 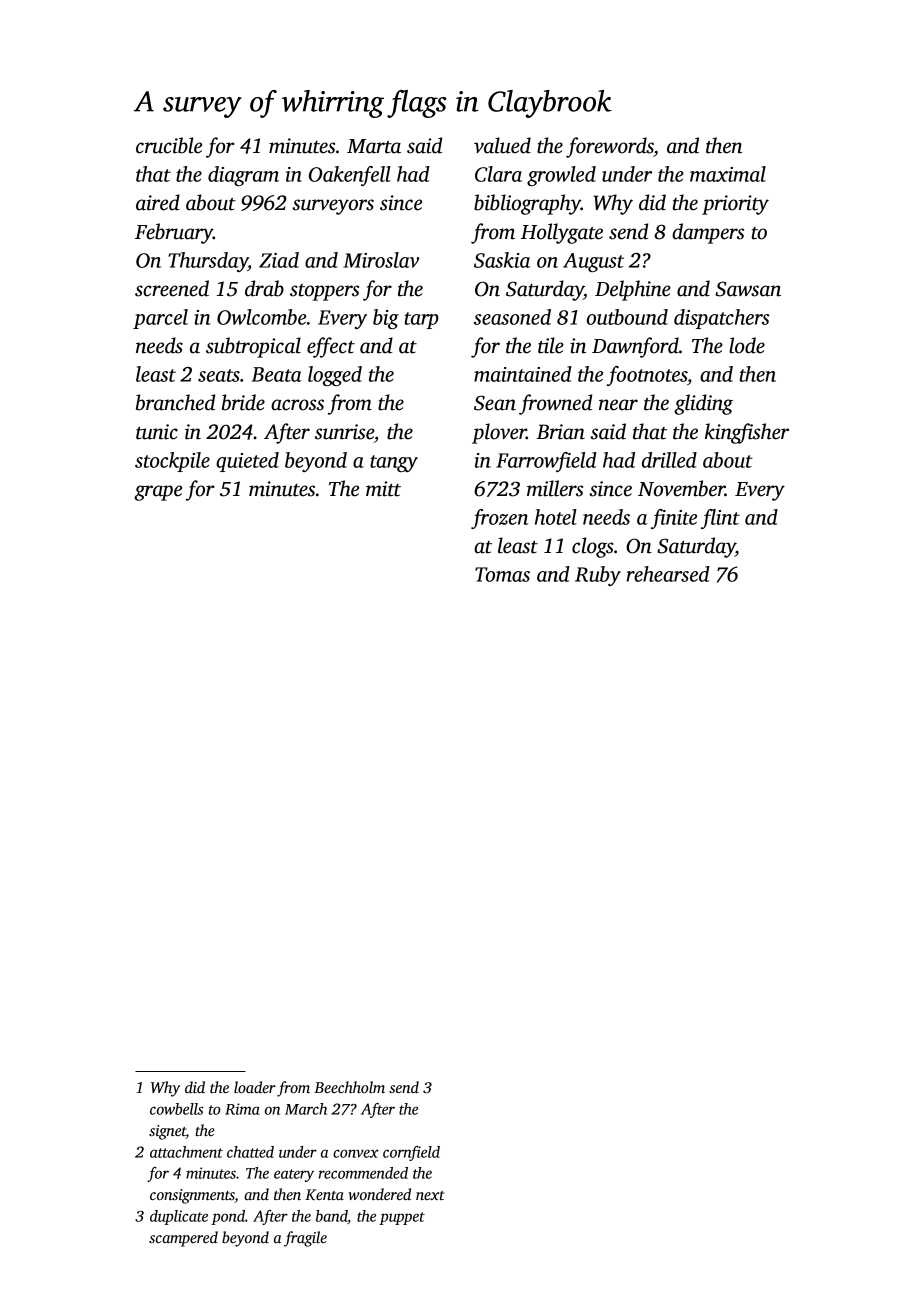 I want to click on puppet, so click(x=402, y=1218).
